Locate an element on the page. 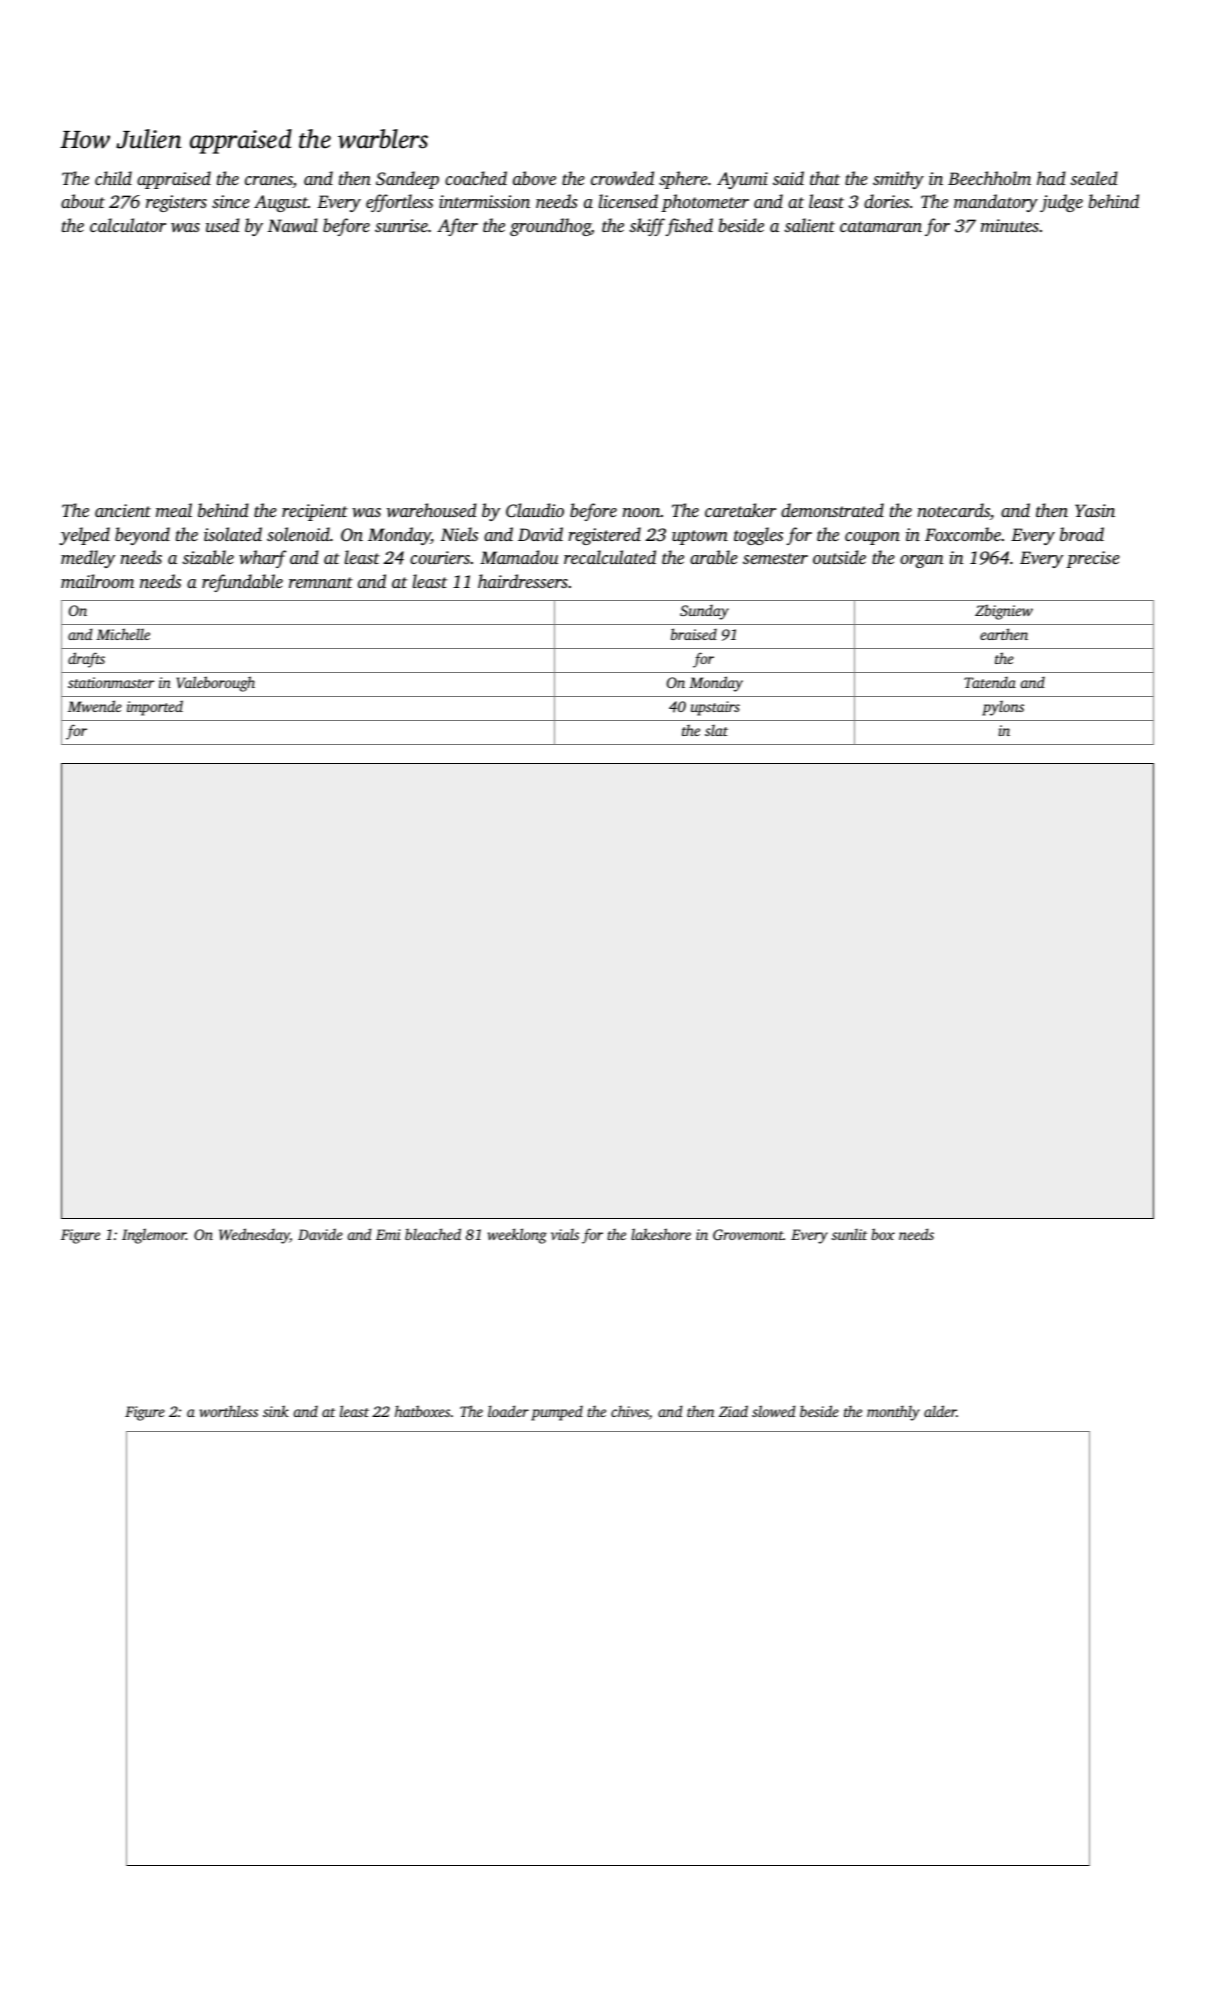 The image size is (1215, 2001). imported is located at coordinates (155, 708).
